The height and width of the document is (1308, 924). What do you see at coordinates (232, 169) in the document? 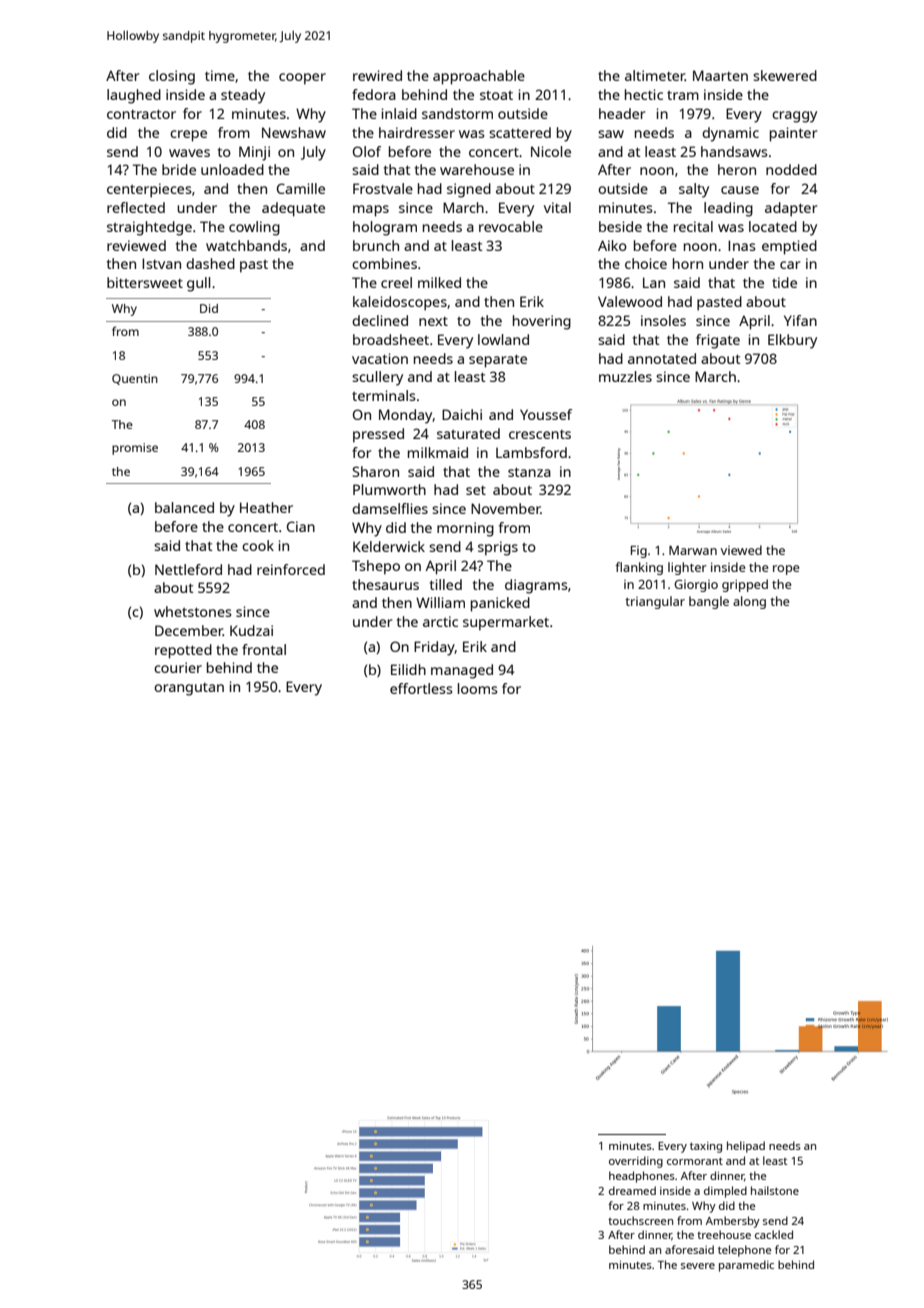
I see `unloaded` at bounding box center [232, 169].
